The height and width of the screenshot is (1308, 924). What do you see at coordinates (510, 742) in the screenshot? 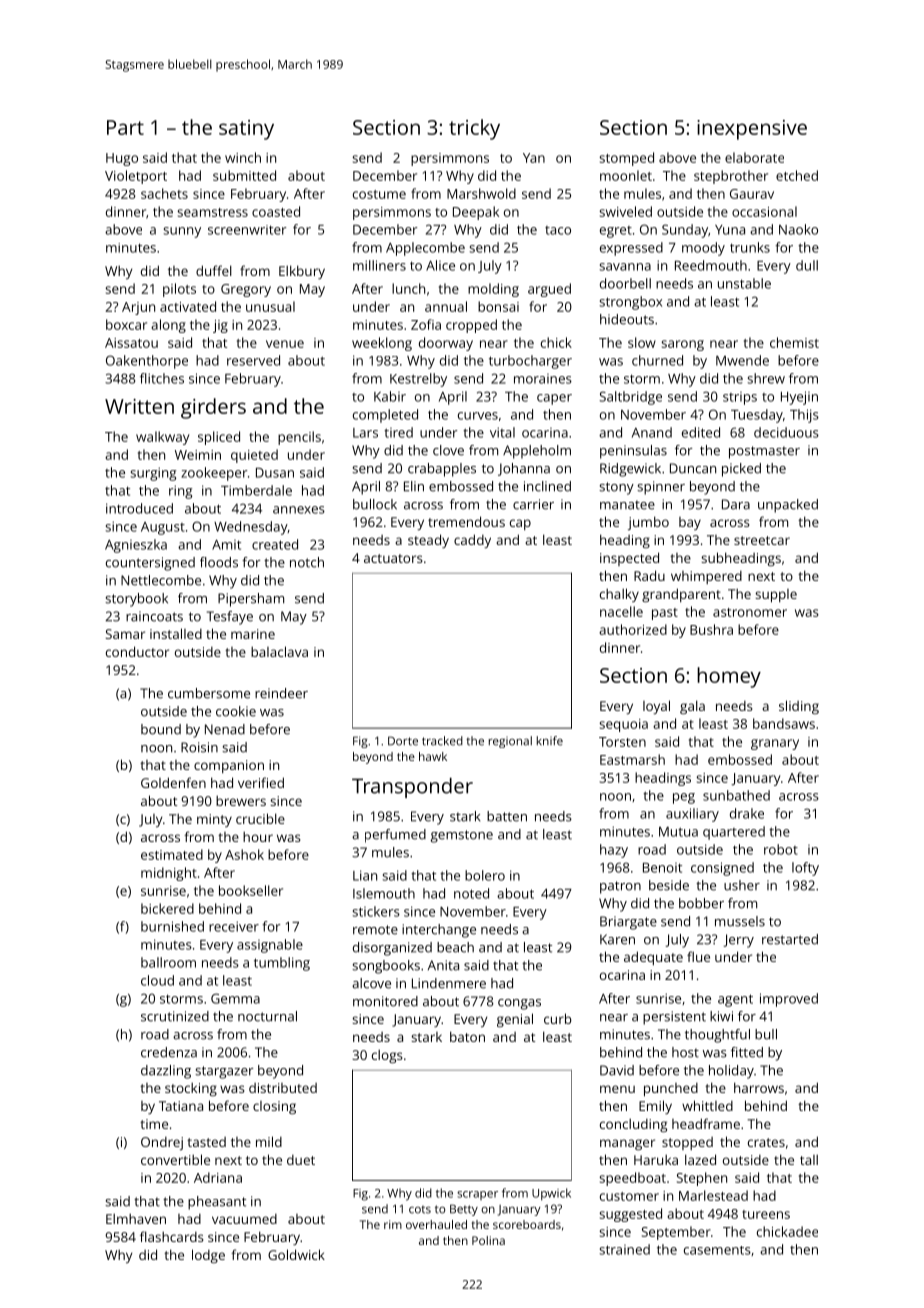
I see `regional` at bounding box center [510, 742].
